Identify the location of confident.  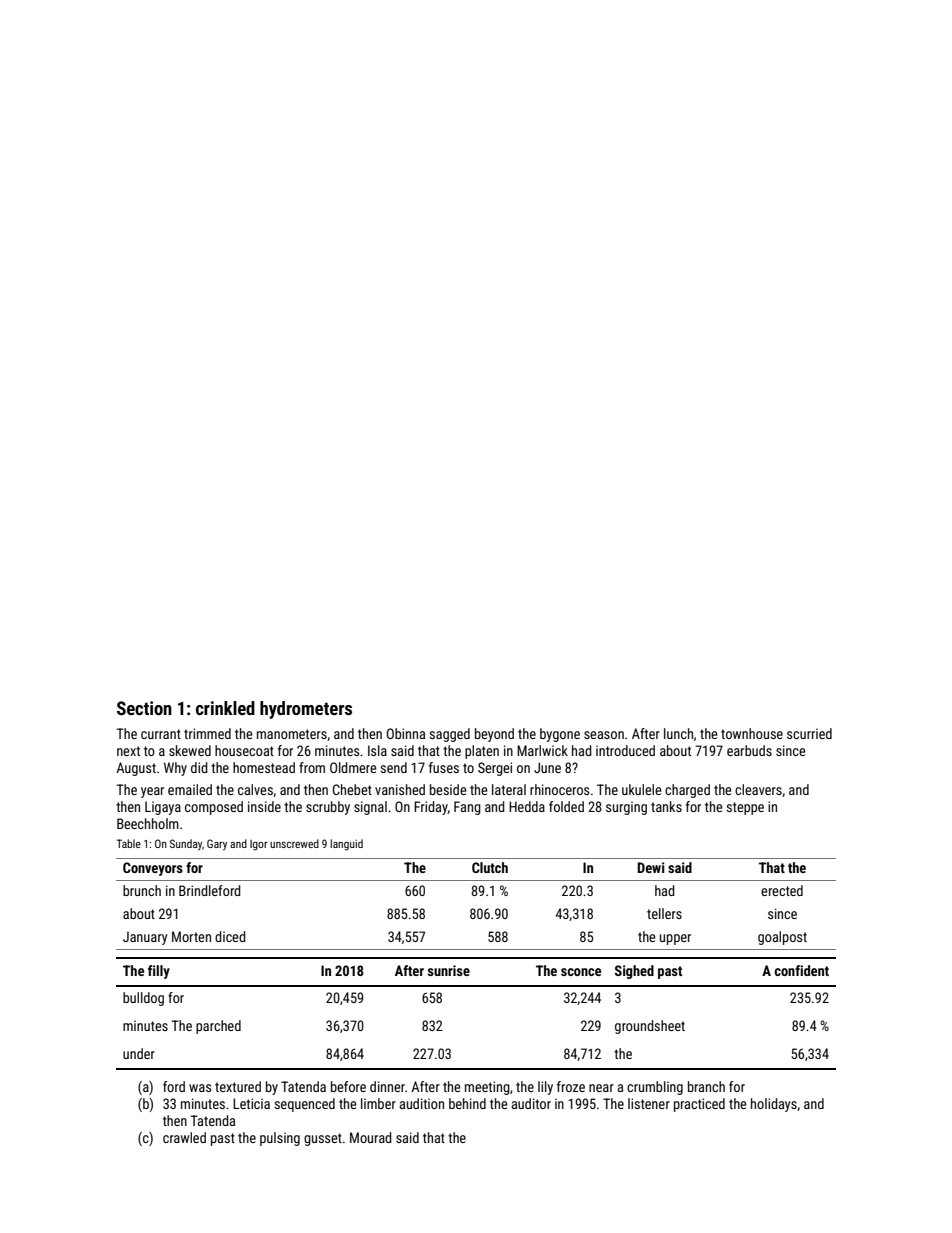
(801, 970).
